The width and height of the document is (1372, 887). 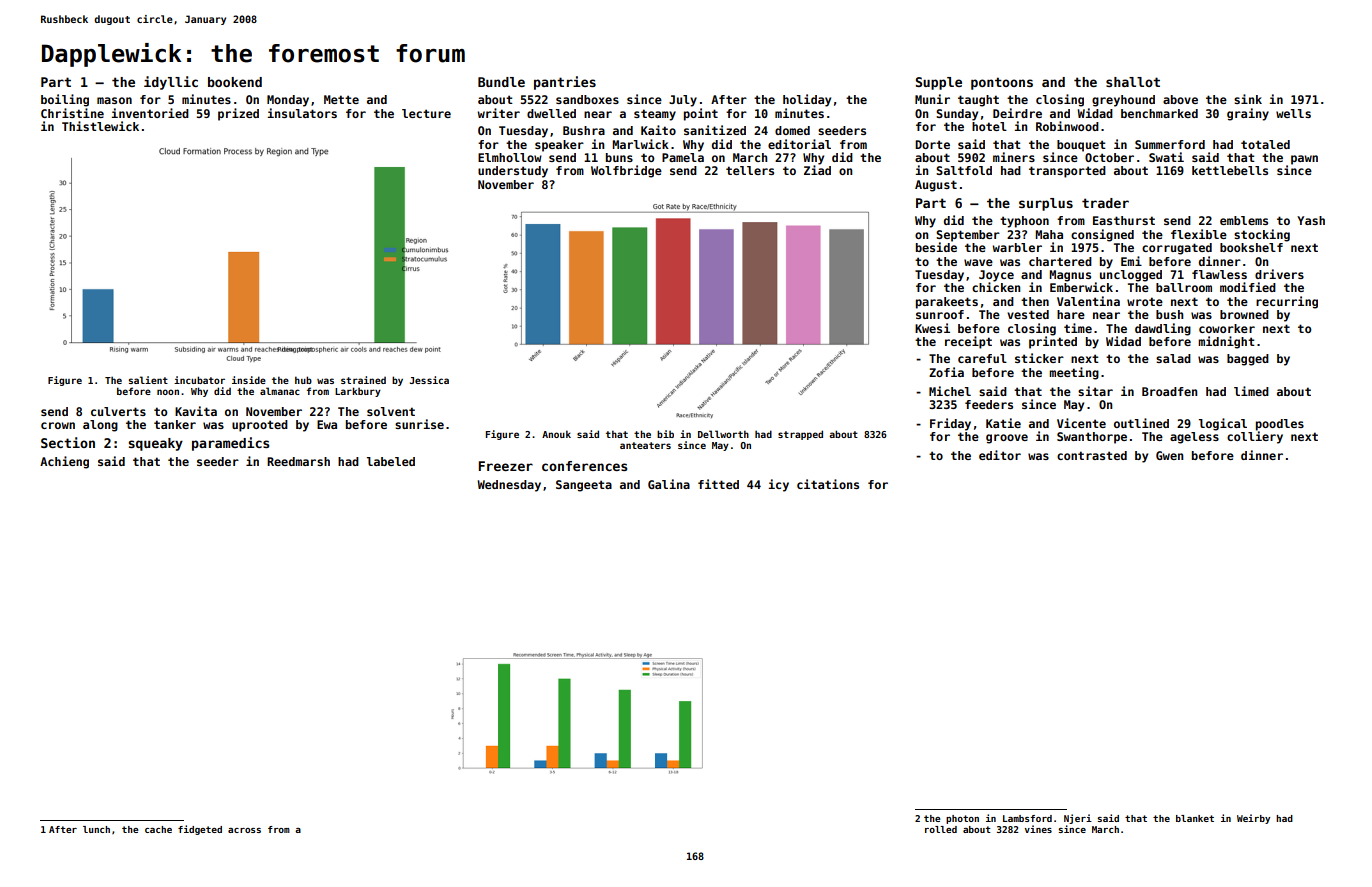 What do you see at coordinates (1293, 113) in the document?
I see `wells` at bounding box center [1293, 113].
